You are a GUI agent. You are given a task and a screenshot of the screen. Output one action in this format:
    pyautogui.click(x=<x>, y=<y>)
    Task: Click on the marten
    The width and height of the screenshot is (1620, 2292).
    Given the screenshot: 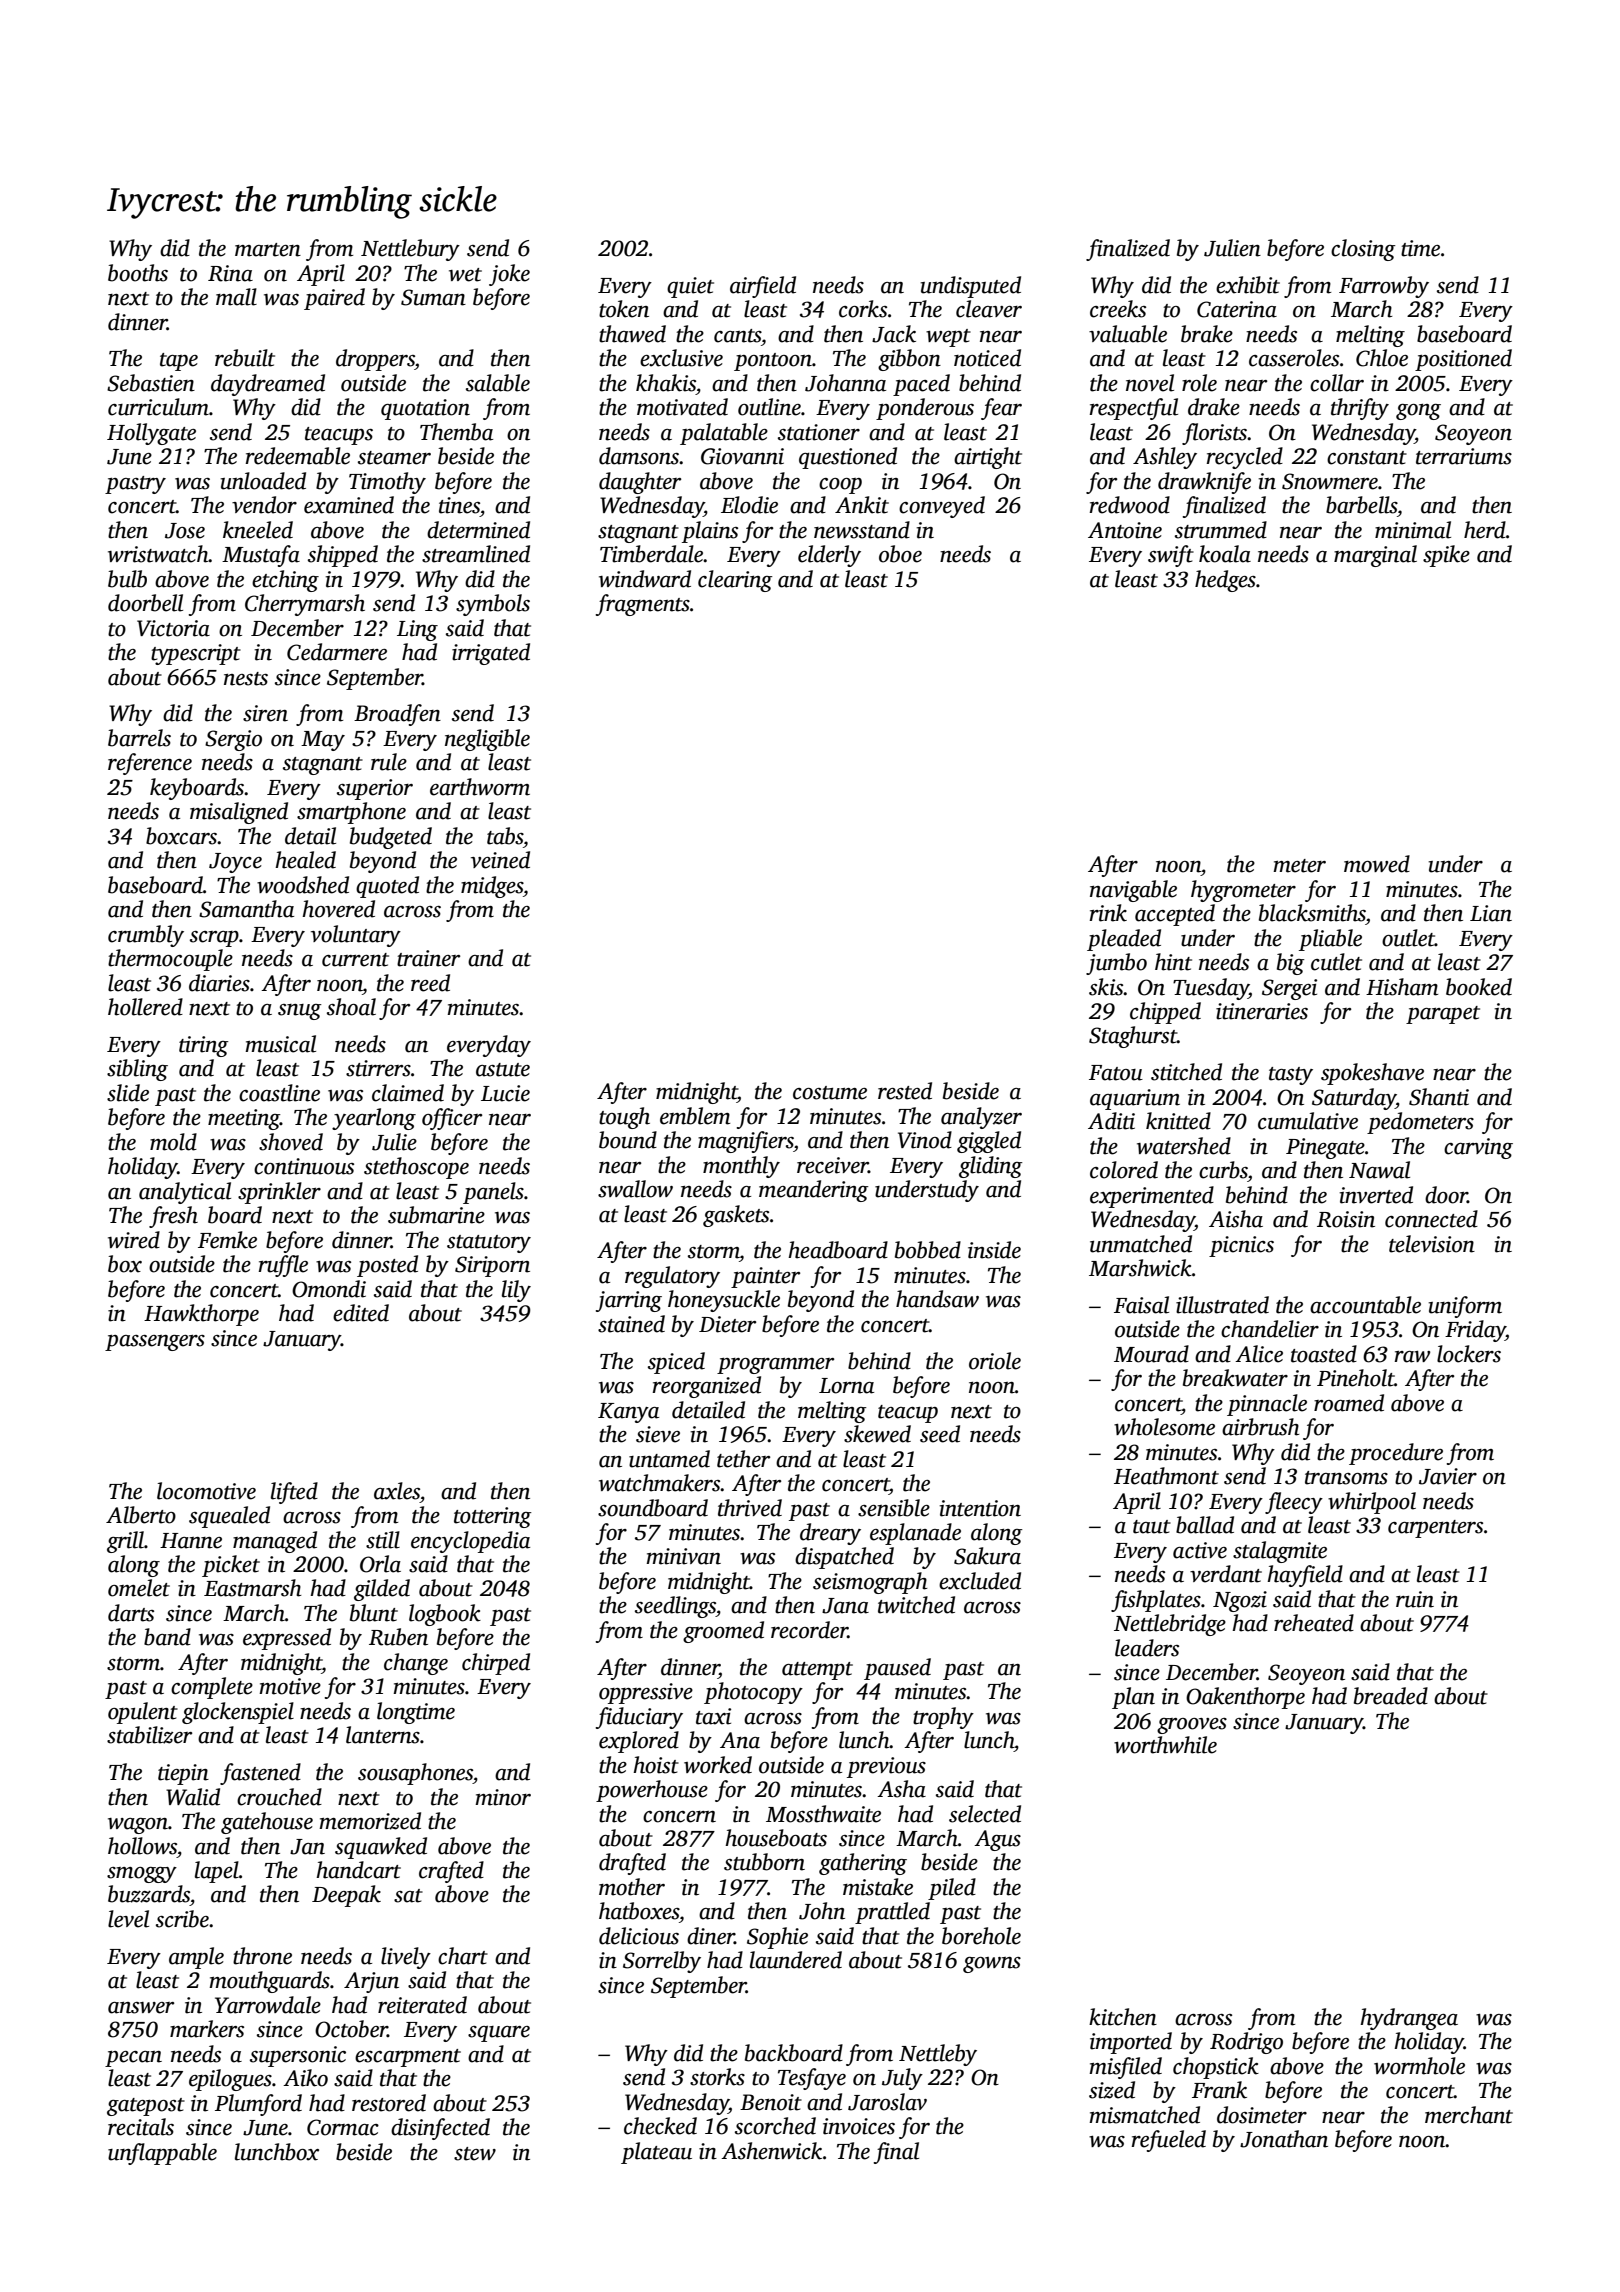 What is the action you would take?
    pyautogui.click(x=268, y=250)
